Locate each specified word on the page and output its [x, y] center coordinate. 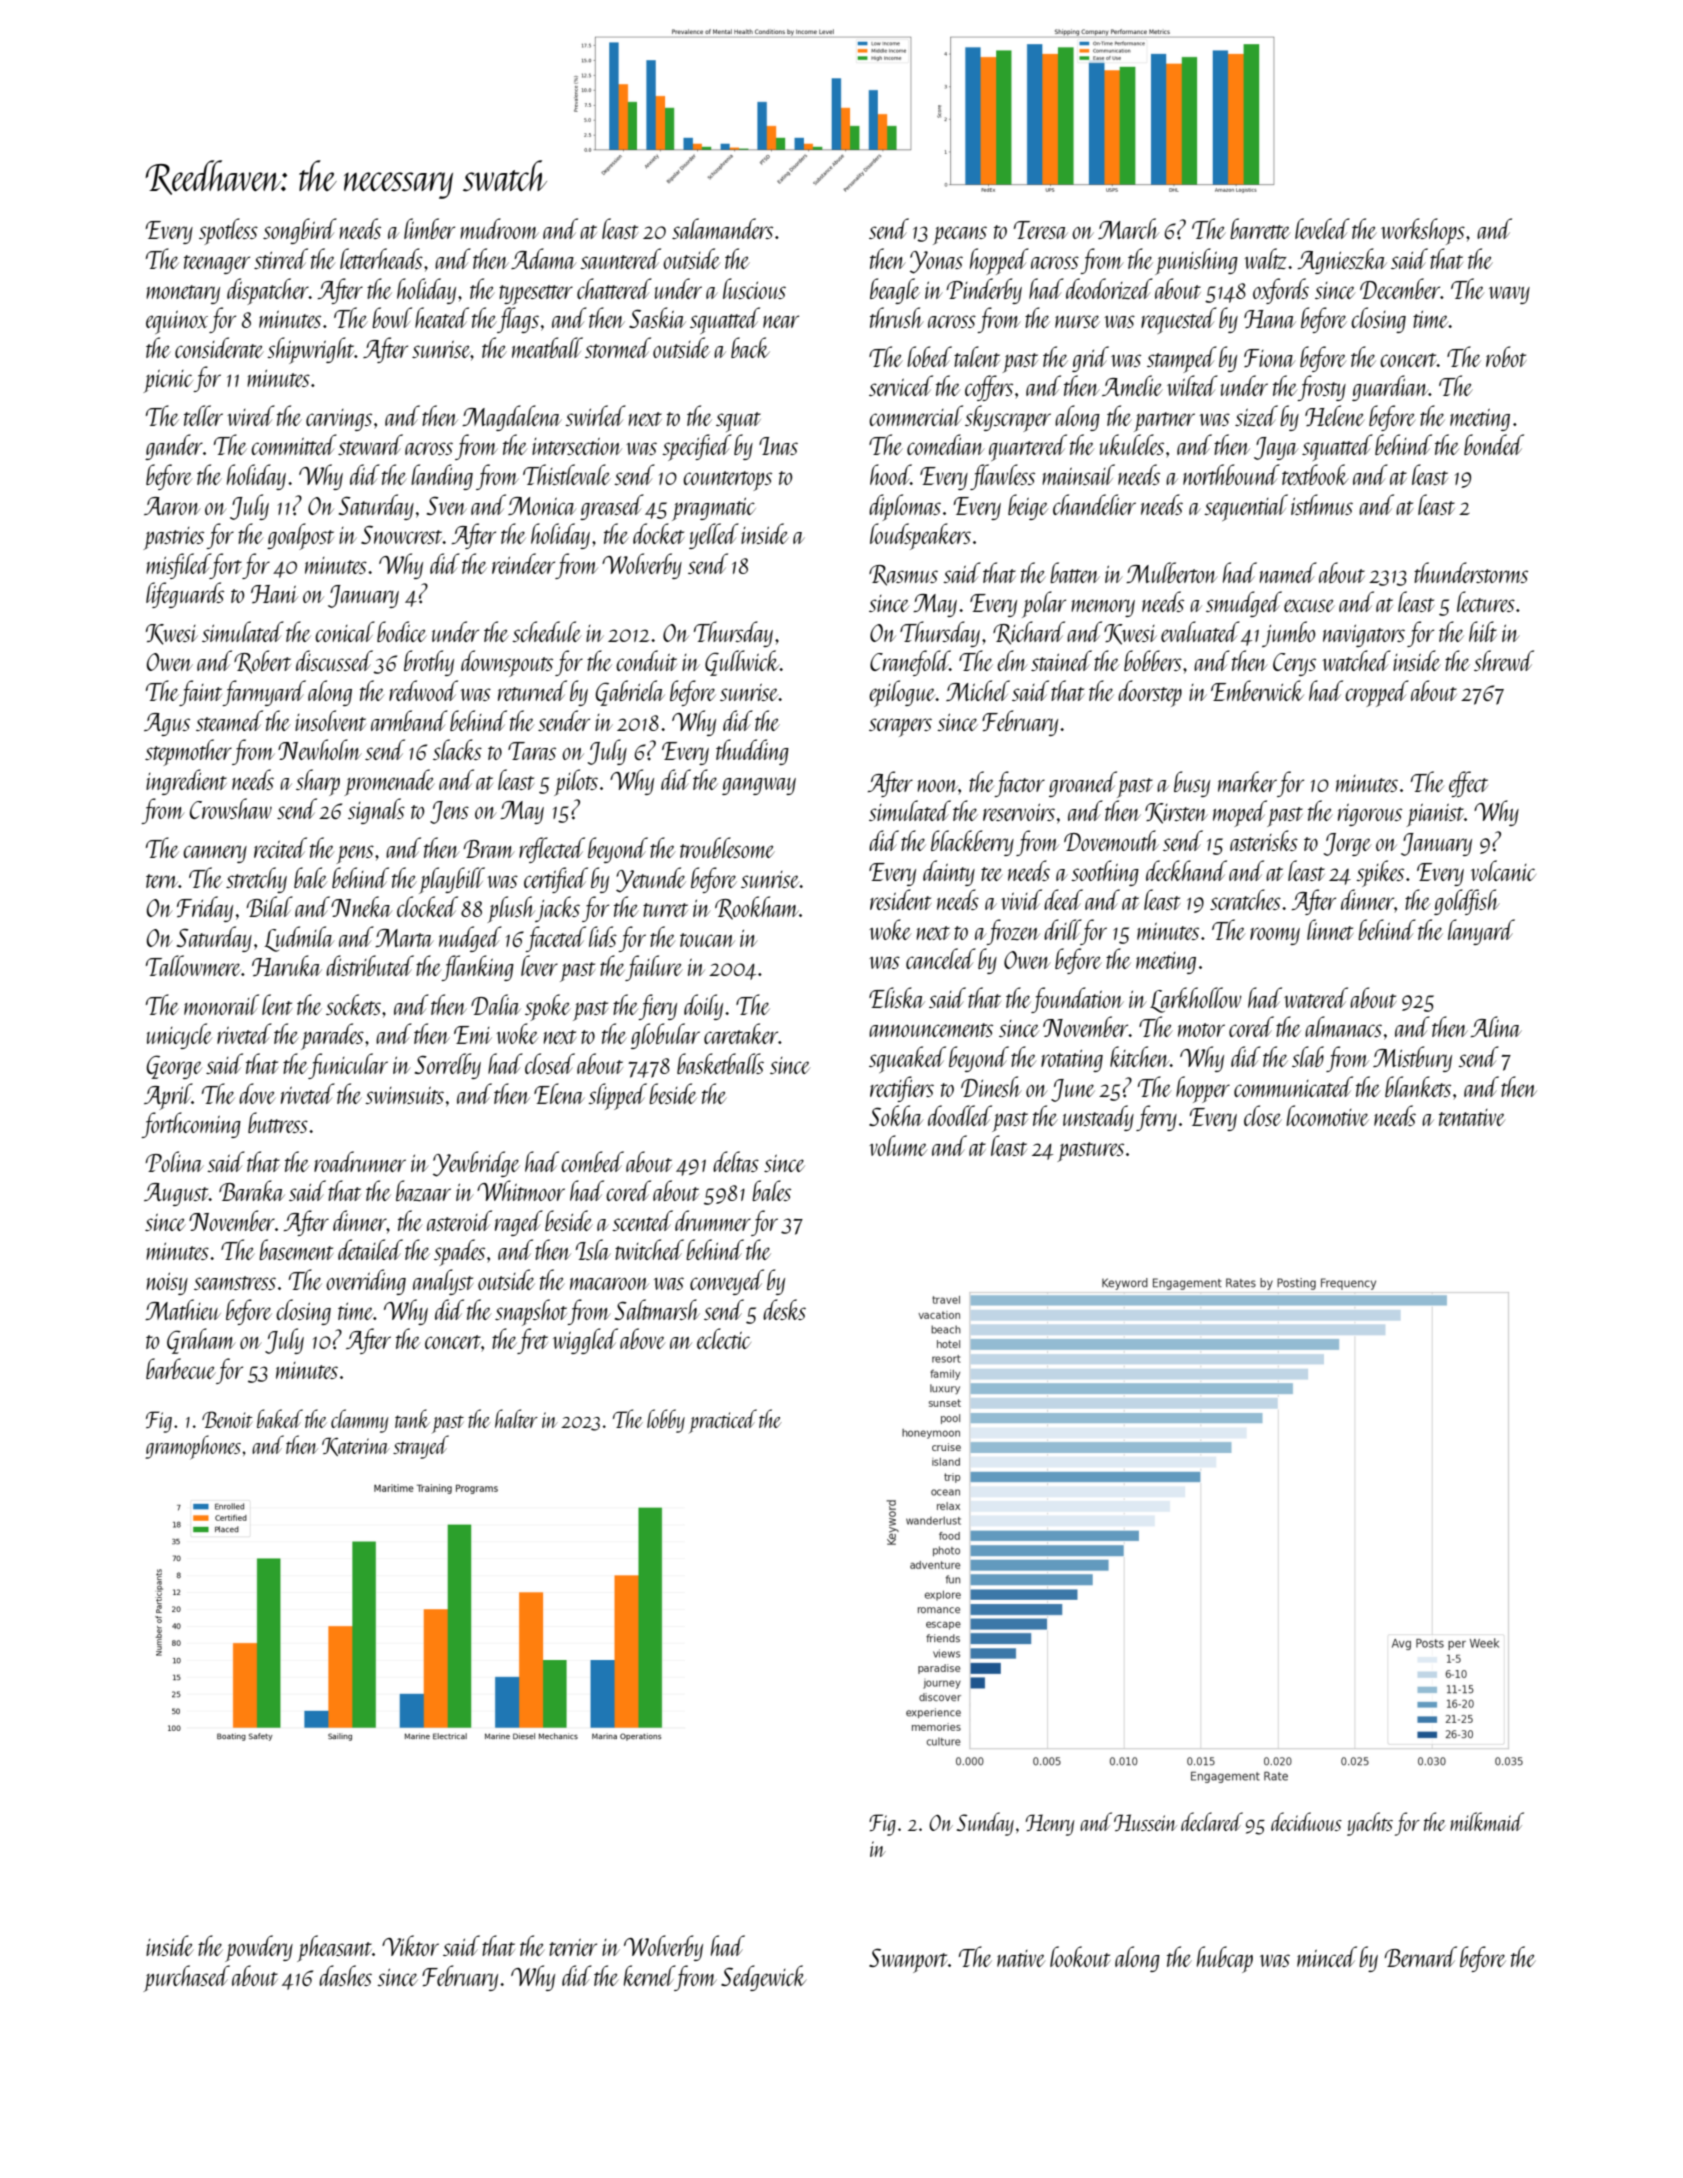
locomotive [1327, 1115]
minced [1327, 1956]
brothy [429, 663]
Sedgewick [764, 1978]
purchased [186, 1978]
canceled [941, 958]
